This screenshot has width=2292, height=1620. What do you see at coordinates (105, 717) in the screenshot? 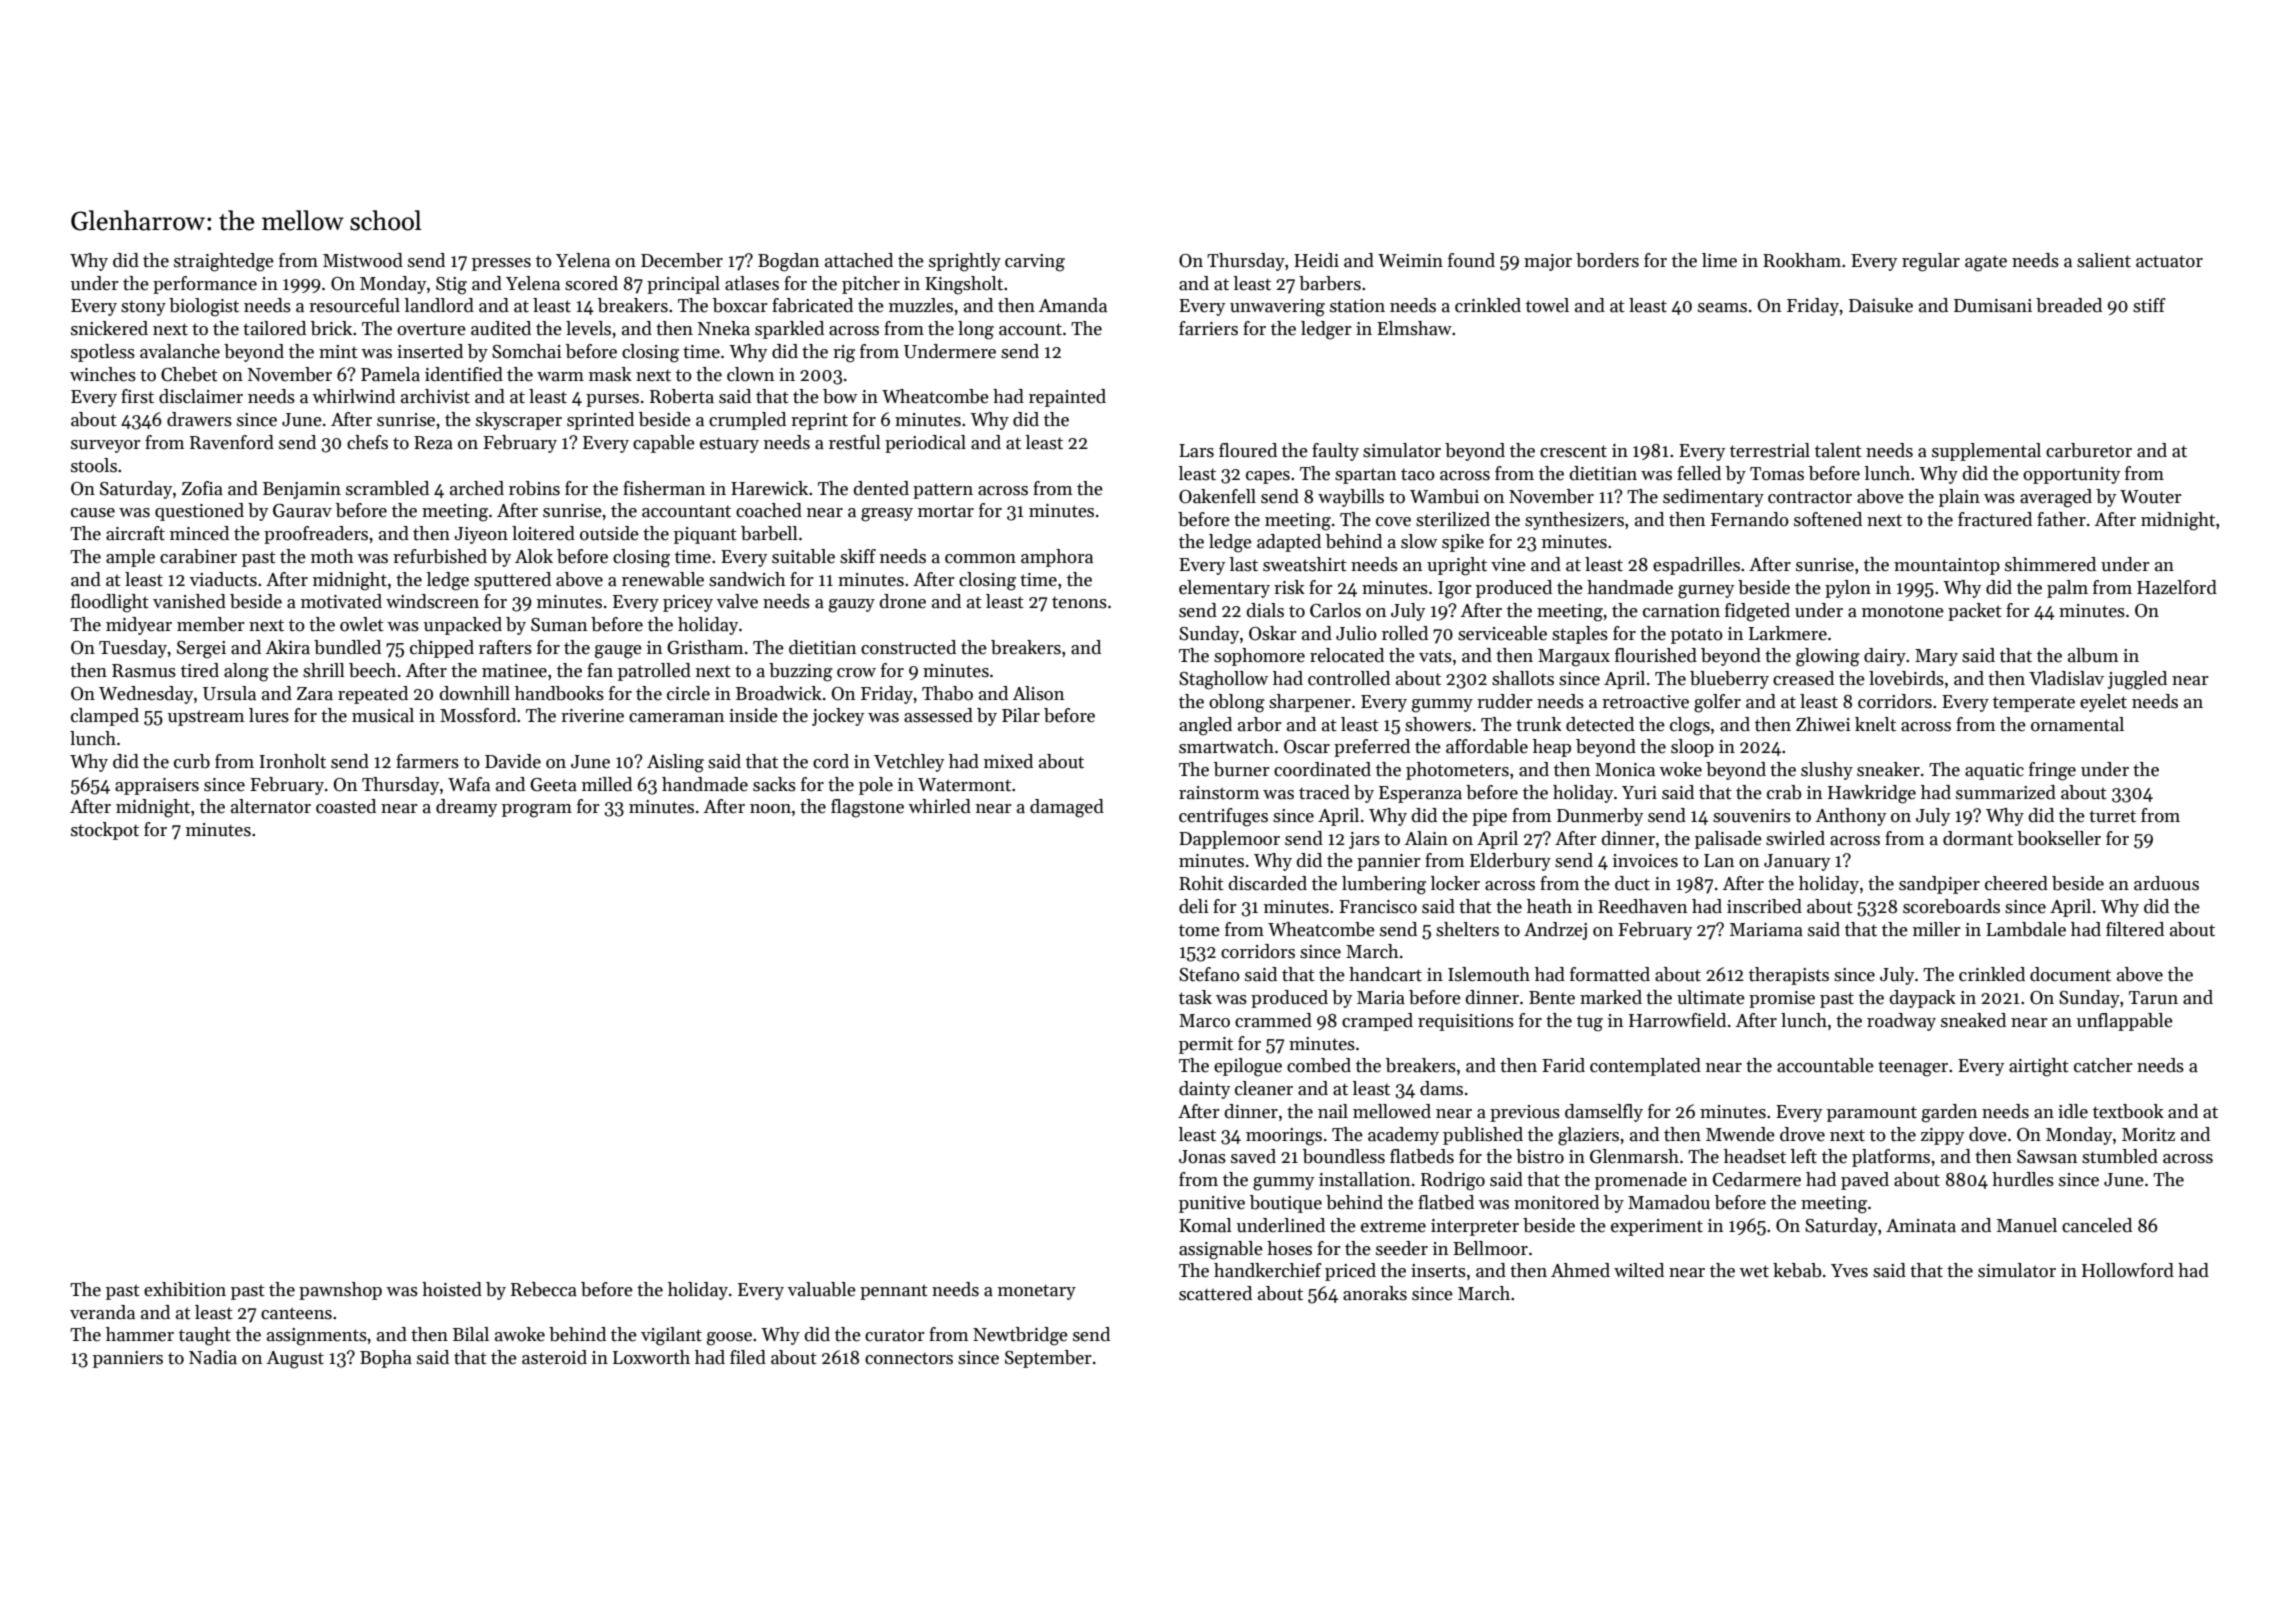
I see `clamped` at bounding box center [105, 717].
